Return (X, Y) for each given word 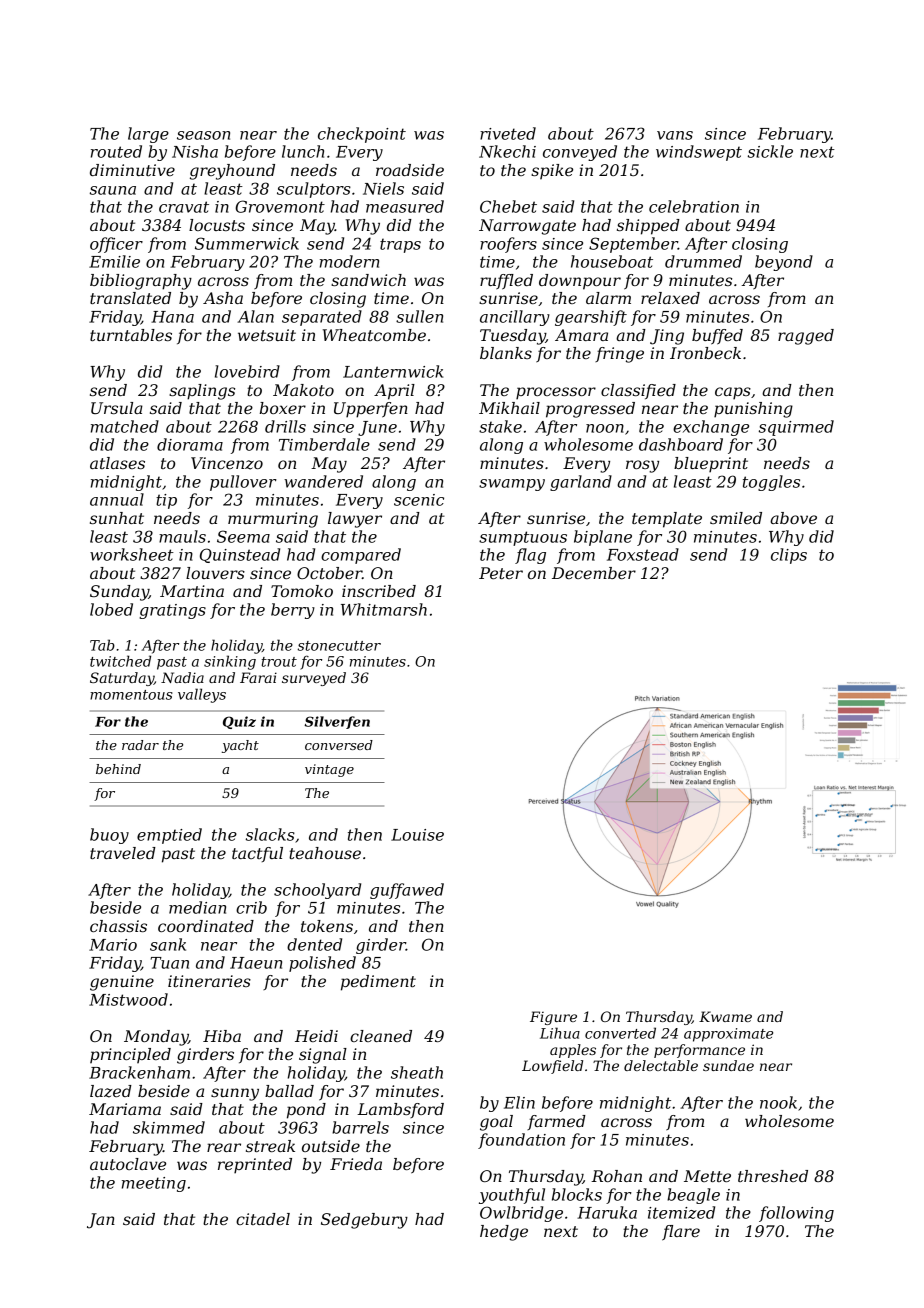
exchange (711, 428)
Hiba (222, 1036)
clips (789, 556)
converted (620, 1033)
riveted (508, 133)
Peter (501, 573)
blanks (506, 353)
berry (293, 611)
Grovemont (280, 206)
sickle (770, 151)
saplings (202, 392)
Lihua (560, 1033)
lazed (111, 1091)
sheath (417, 1072)
